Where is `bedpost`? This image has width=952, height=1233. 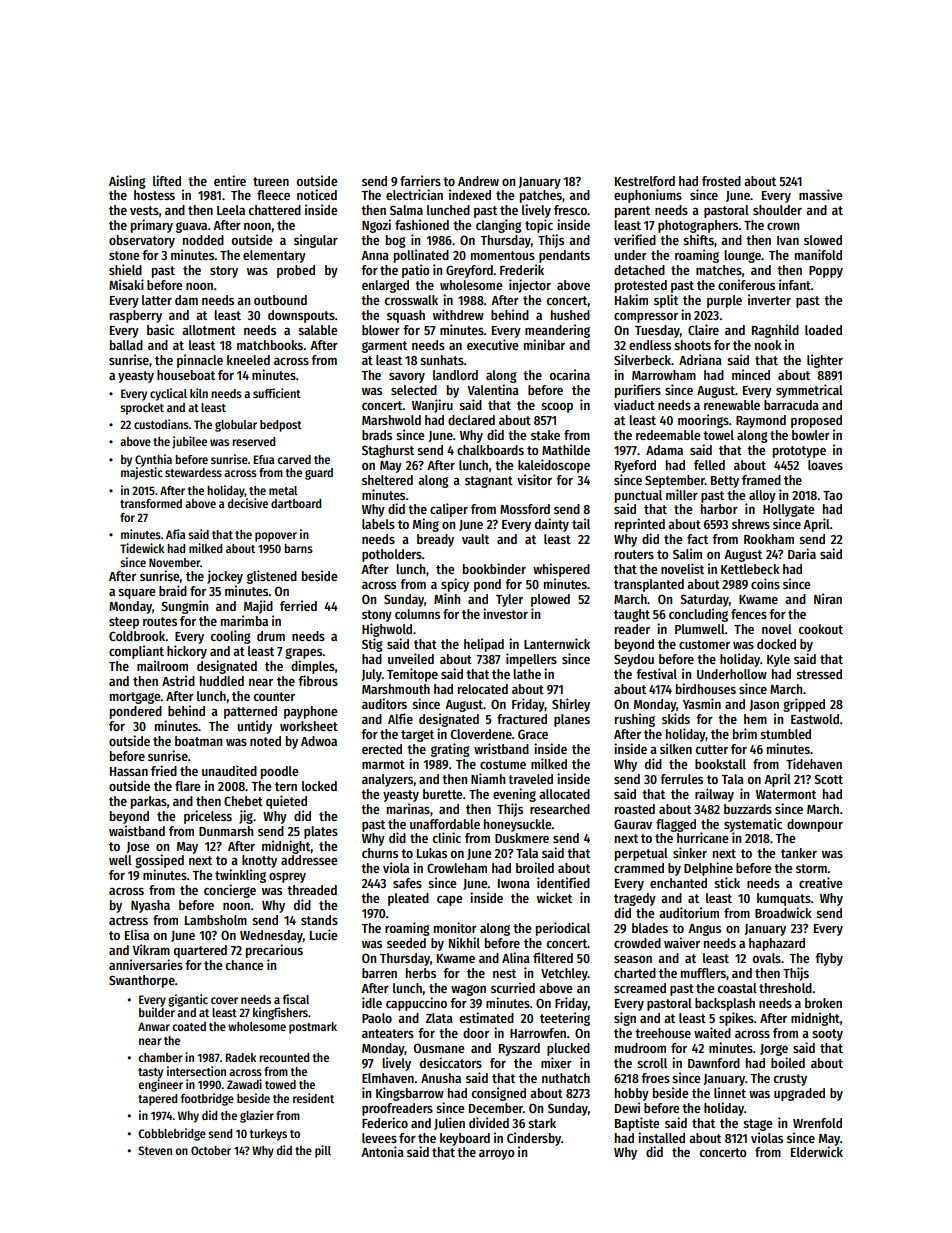
bedpost is located at coordinates (281, 426).
